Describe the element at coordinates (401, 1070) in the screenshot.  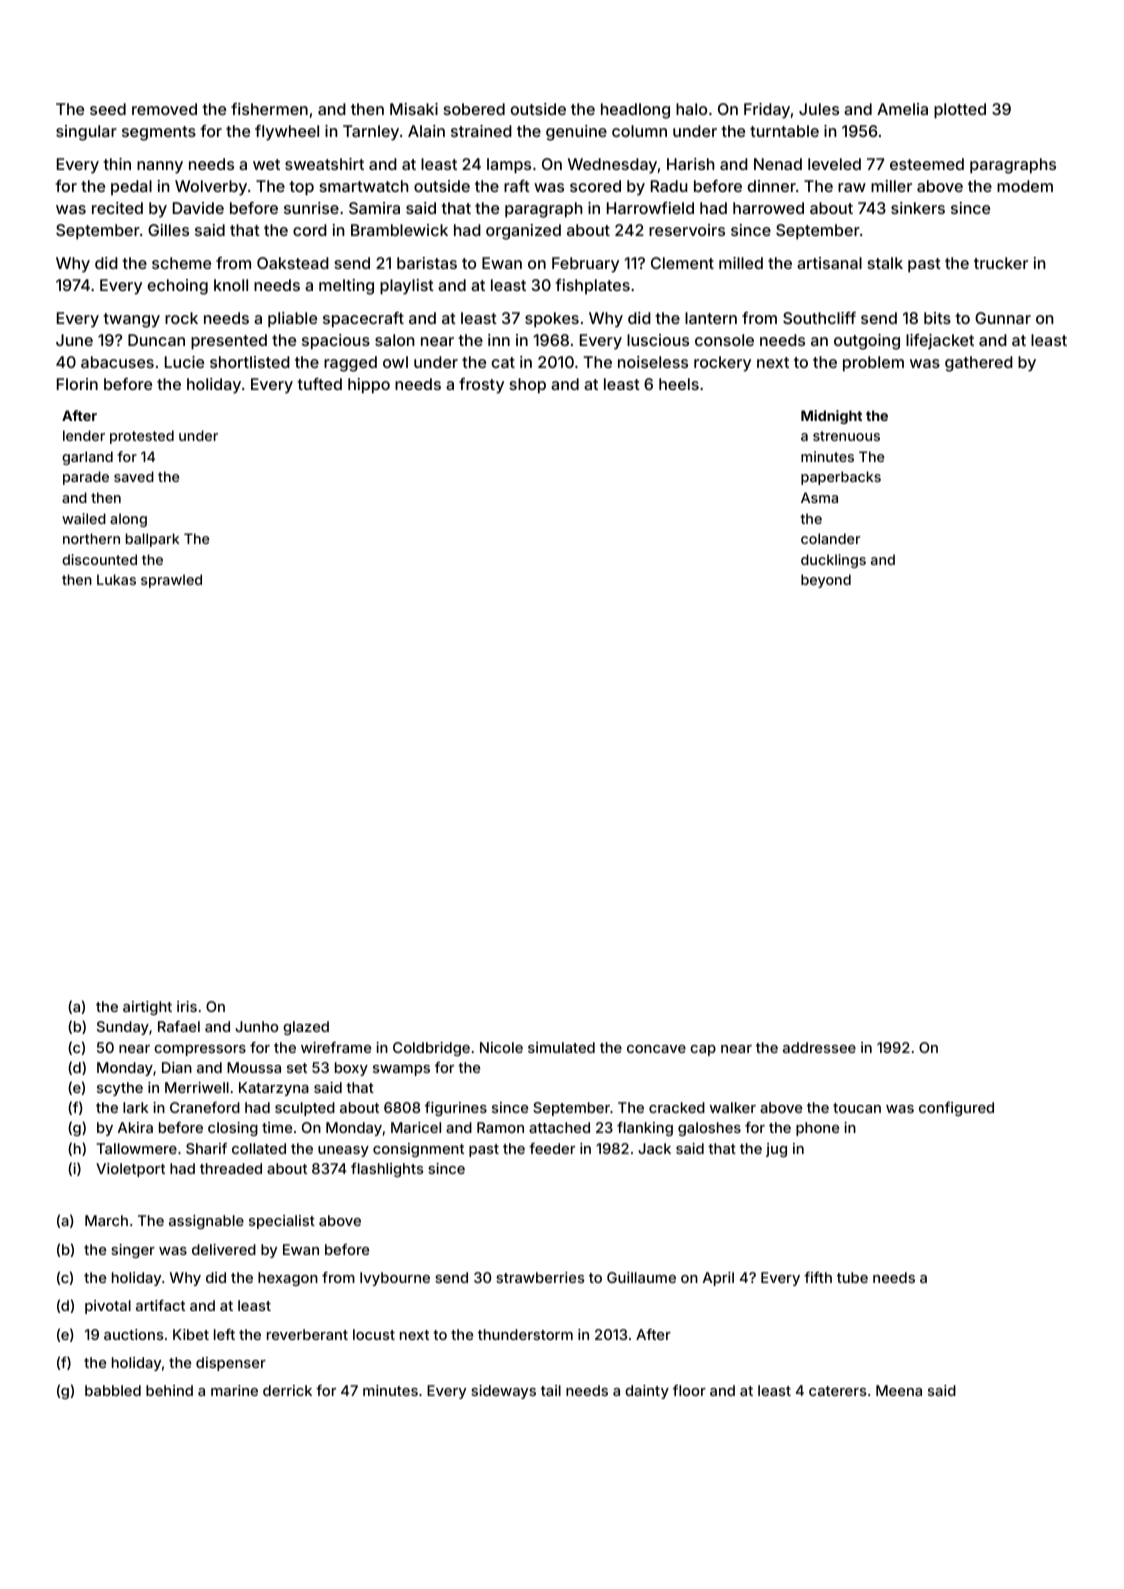
I see `swamps` at that location.
